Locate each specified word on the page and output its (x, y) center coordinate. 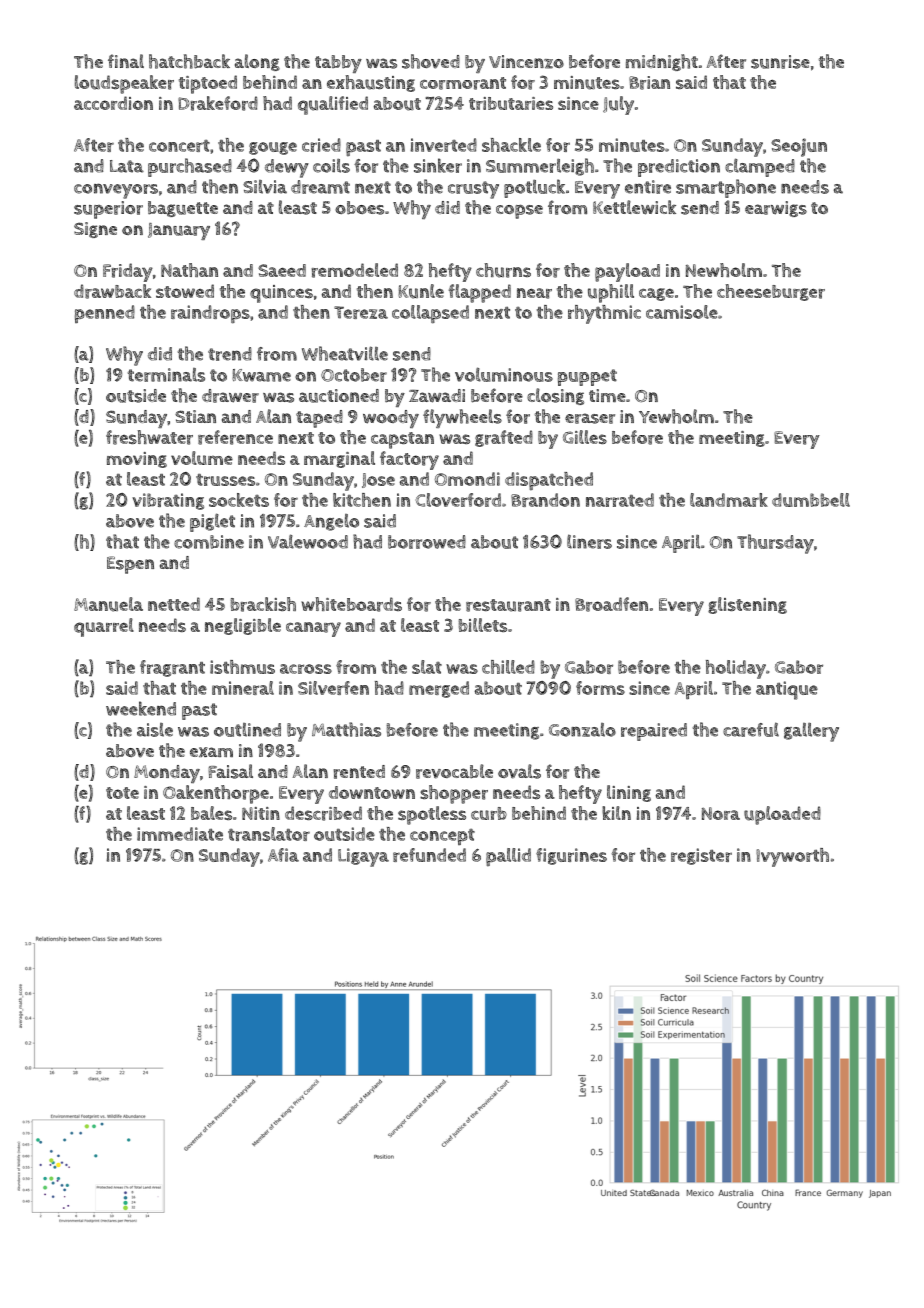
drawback (112, 291)
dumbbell (811, 500)
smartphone (726, 188)
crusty (473, 190)
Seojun (799, 147)
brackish (263, 604)
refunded (429, 855)
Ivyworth (792, 857)
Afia (283, 855)
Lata (127, 166)
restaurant (508, 605)
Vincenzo (526, 62)
